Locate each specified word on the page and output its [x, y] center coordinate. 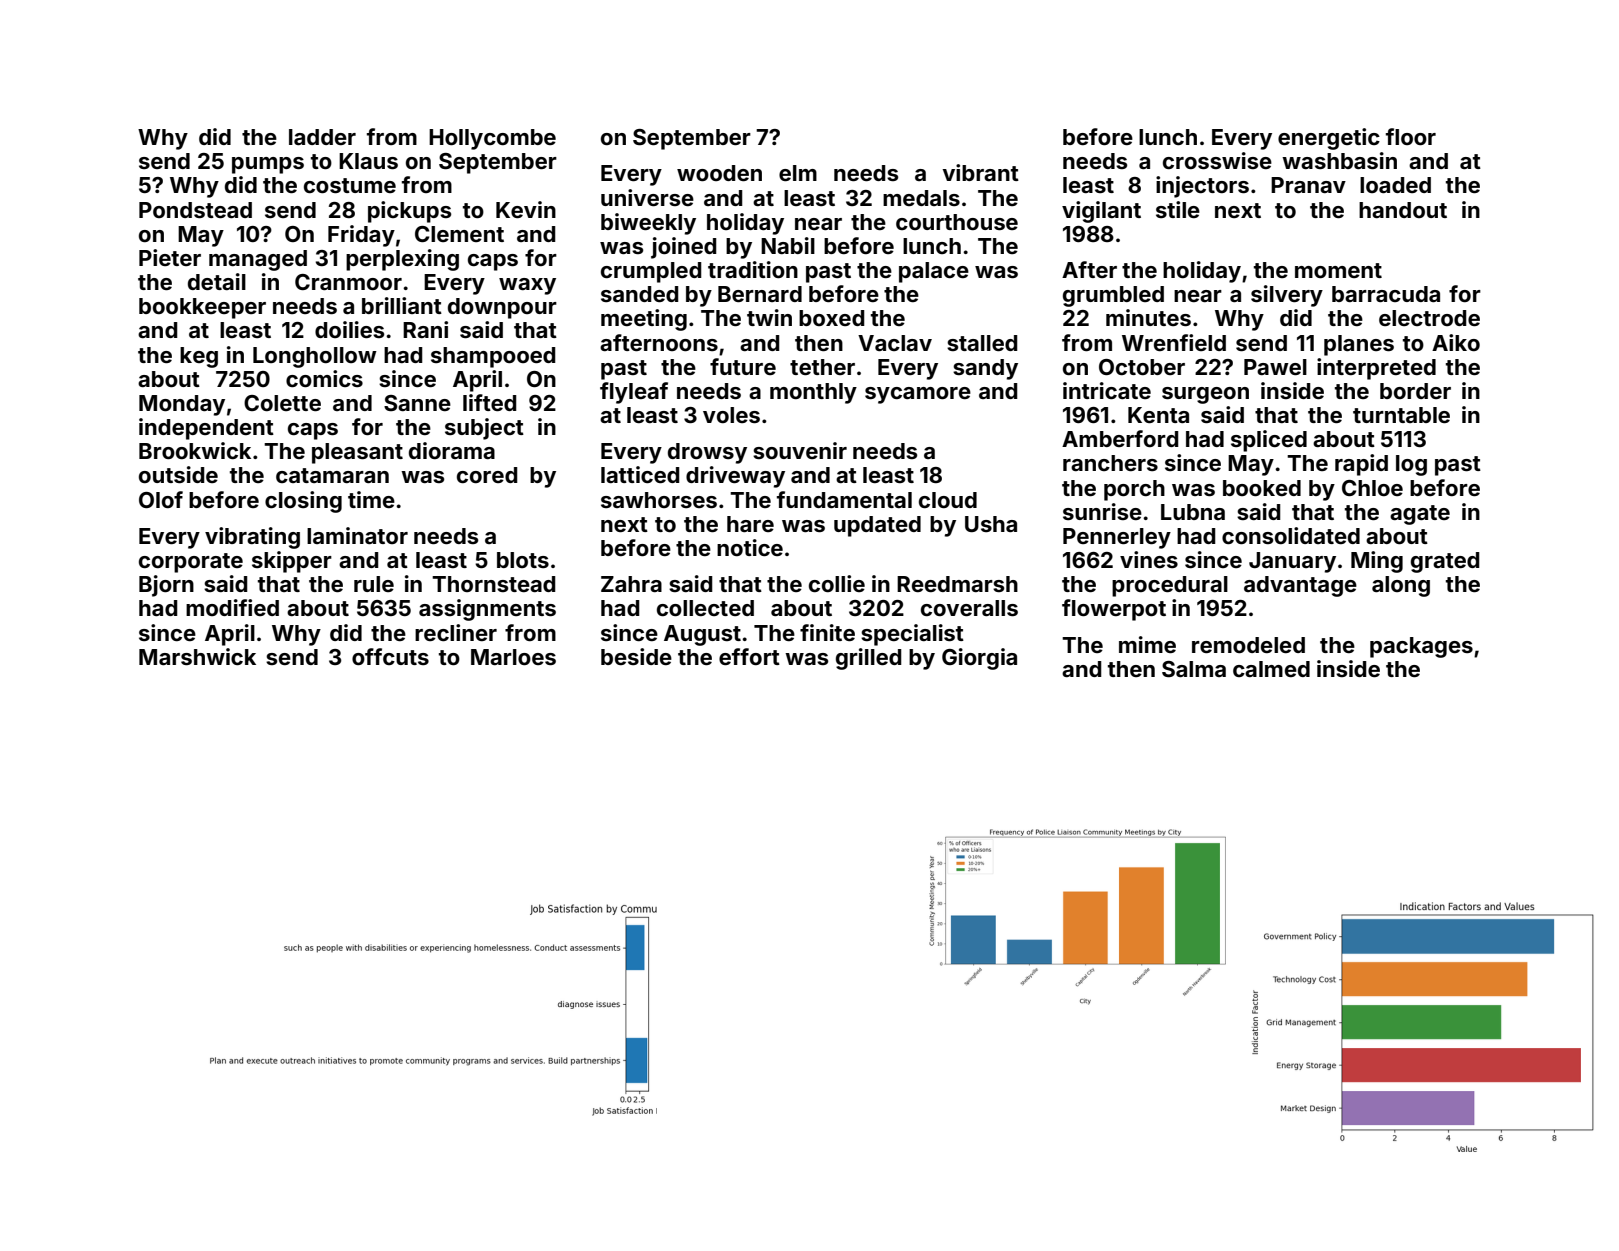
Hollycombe [492, 139]
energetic [1329, 139]
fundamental [844, 499]
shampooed [493, 357]
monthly [813, 393]
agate [1420, 515]
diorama [452, 450]
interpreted [1376, 369]
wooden [719, 173]
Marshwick [197, 656]
